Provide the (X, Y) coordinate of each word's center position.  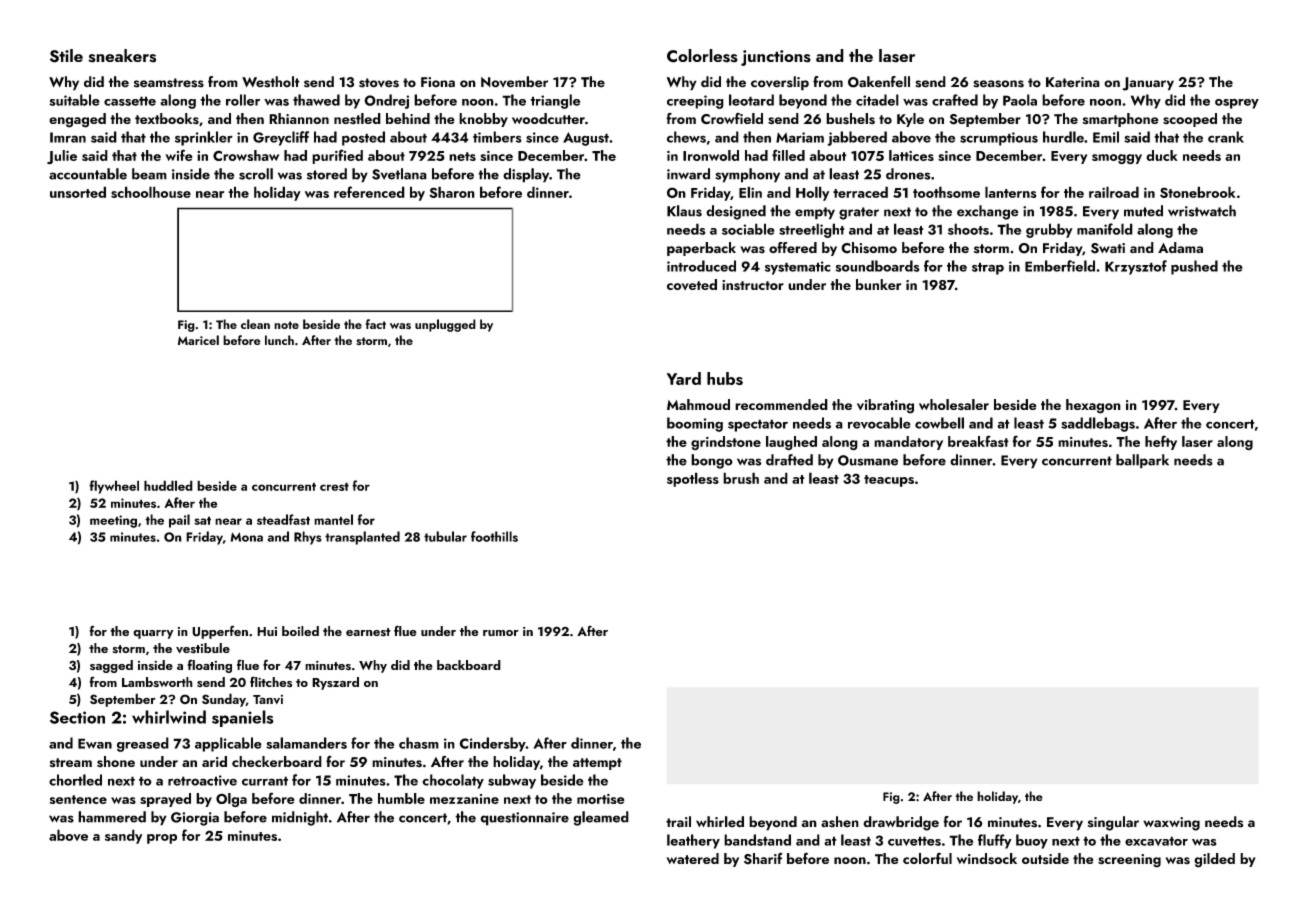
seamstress (169, 83)
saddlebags (1098, 424)
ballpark (1142, 461)
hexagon (1093, 406)
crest (334, 486)
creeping (695, 102)
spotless (693, 479)
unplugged (445, 325)
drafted (789, 460)
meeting (113, 521)
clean (255, 324)
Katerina (1073, 82)
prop (162, 839)
